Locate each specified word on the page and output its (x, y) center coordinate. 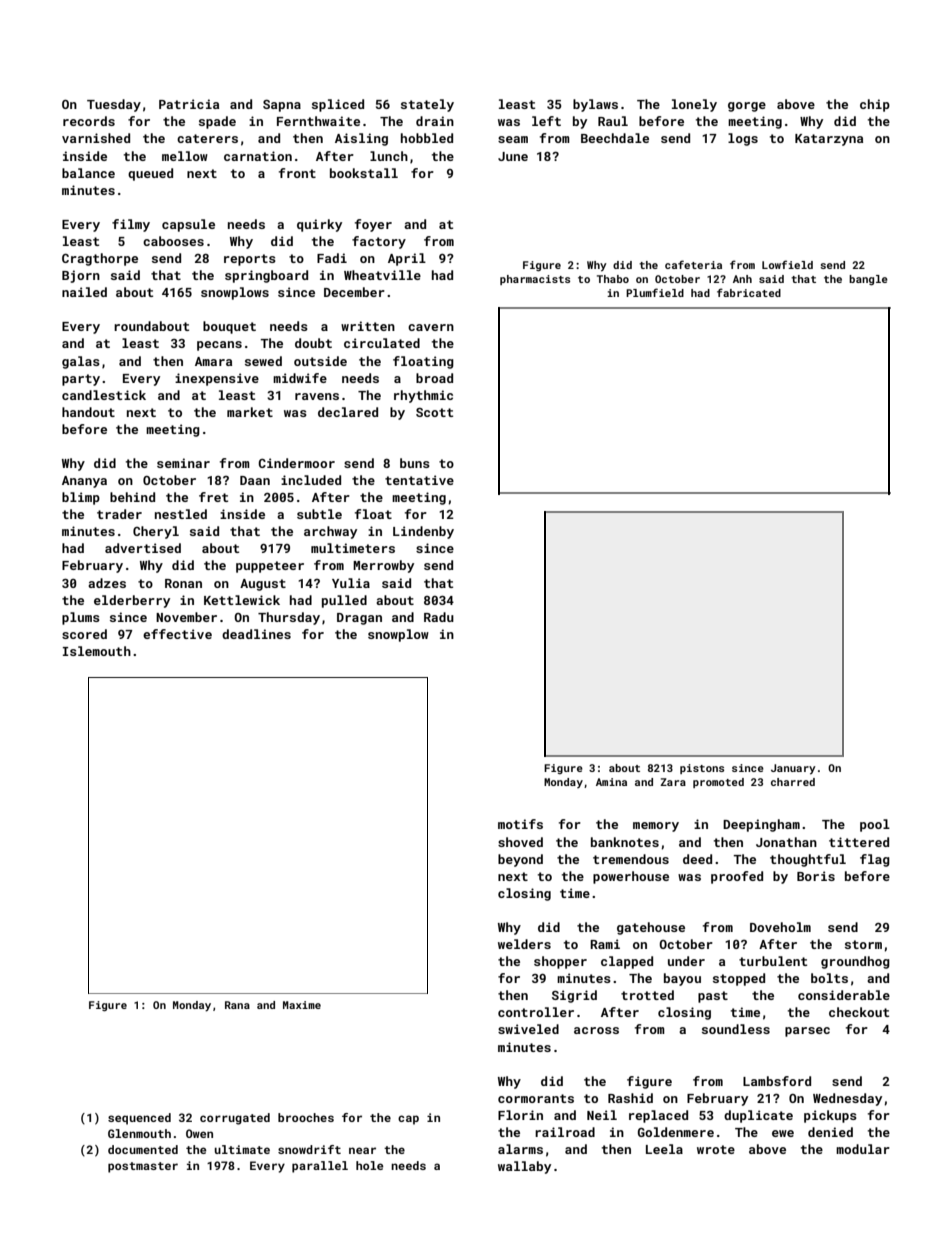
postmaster (143, 1167)
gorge (747, 107)
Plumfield (655, 292)
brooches (306, 1117)
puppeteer (270, 567)
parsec (807, 1032)
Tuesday (114, 105)
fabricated (749, 292)
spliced (338, 105)
